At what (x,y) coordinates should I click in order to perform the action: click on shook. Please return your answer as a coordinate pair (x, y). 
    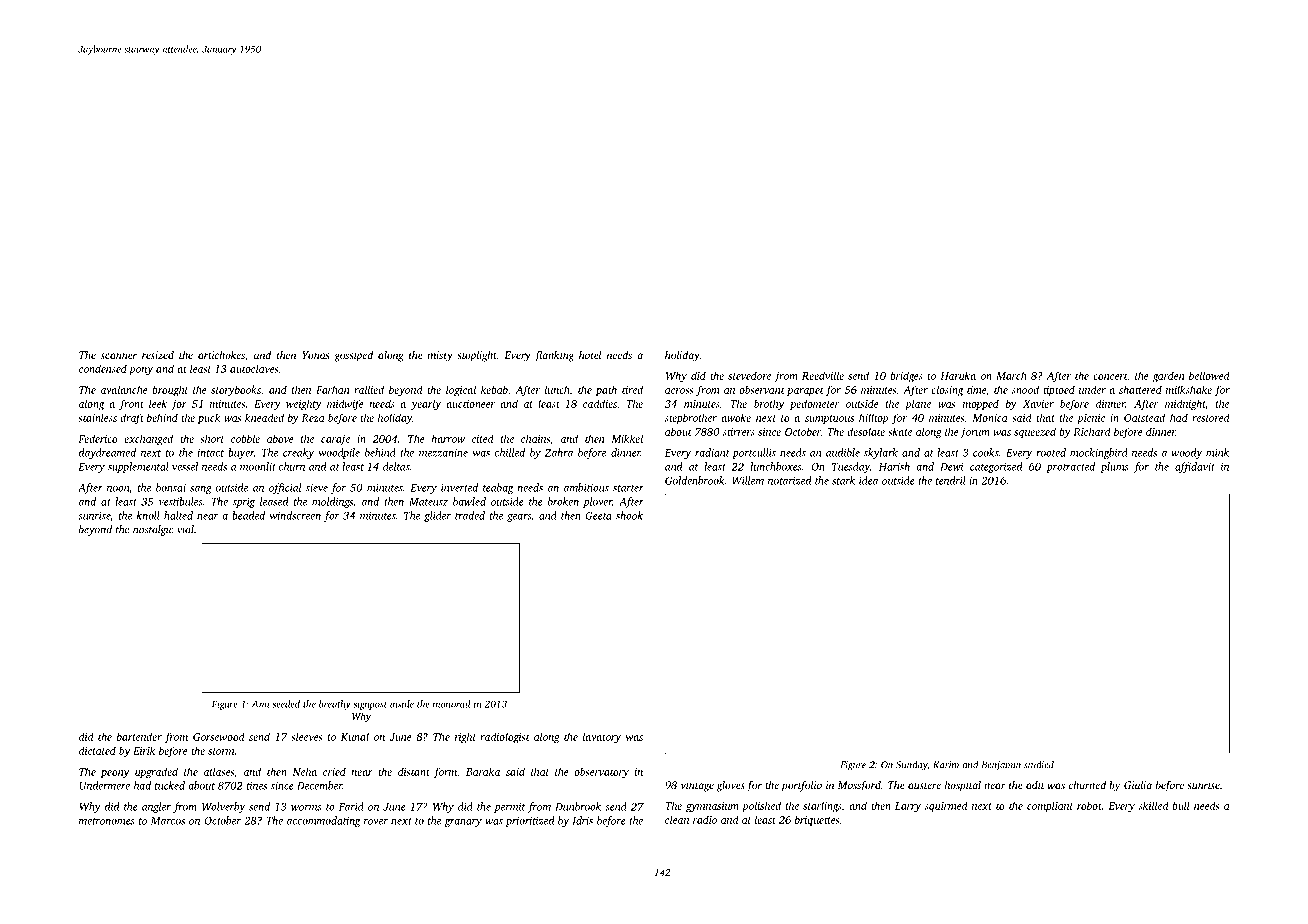
    Looking at the image, I should click on (629, 515).
